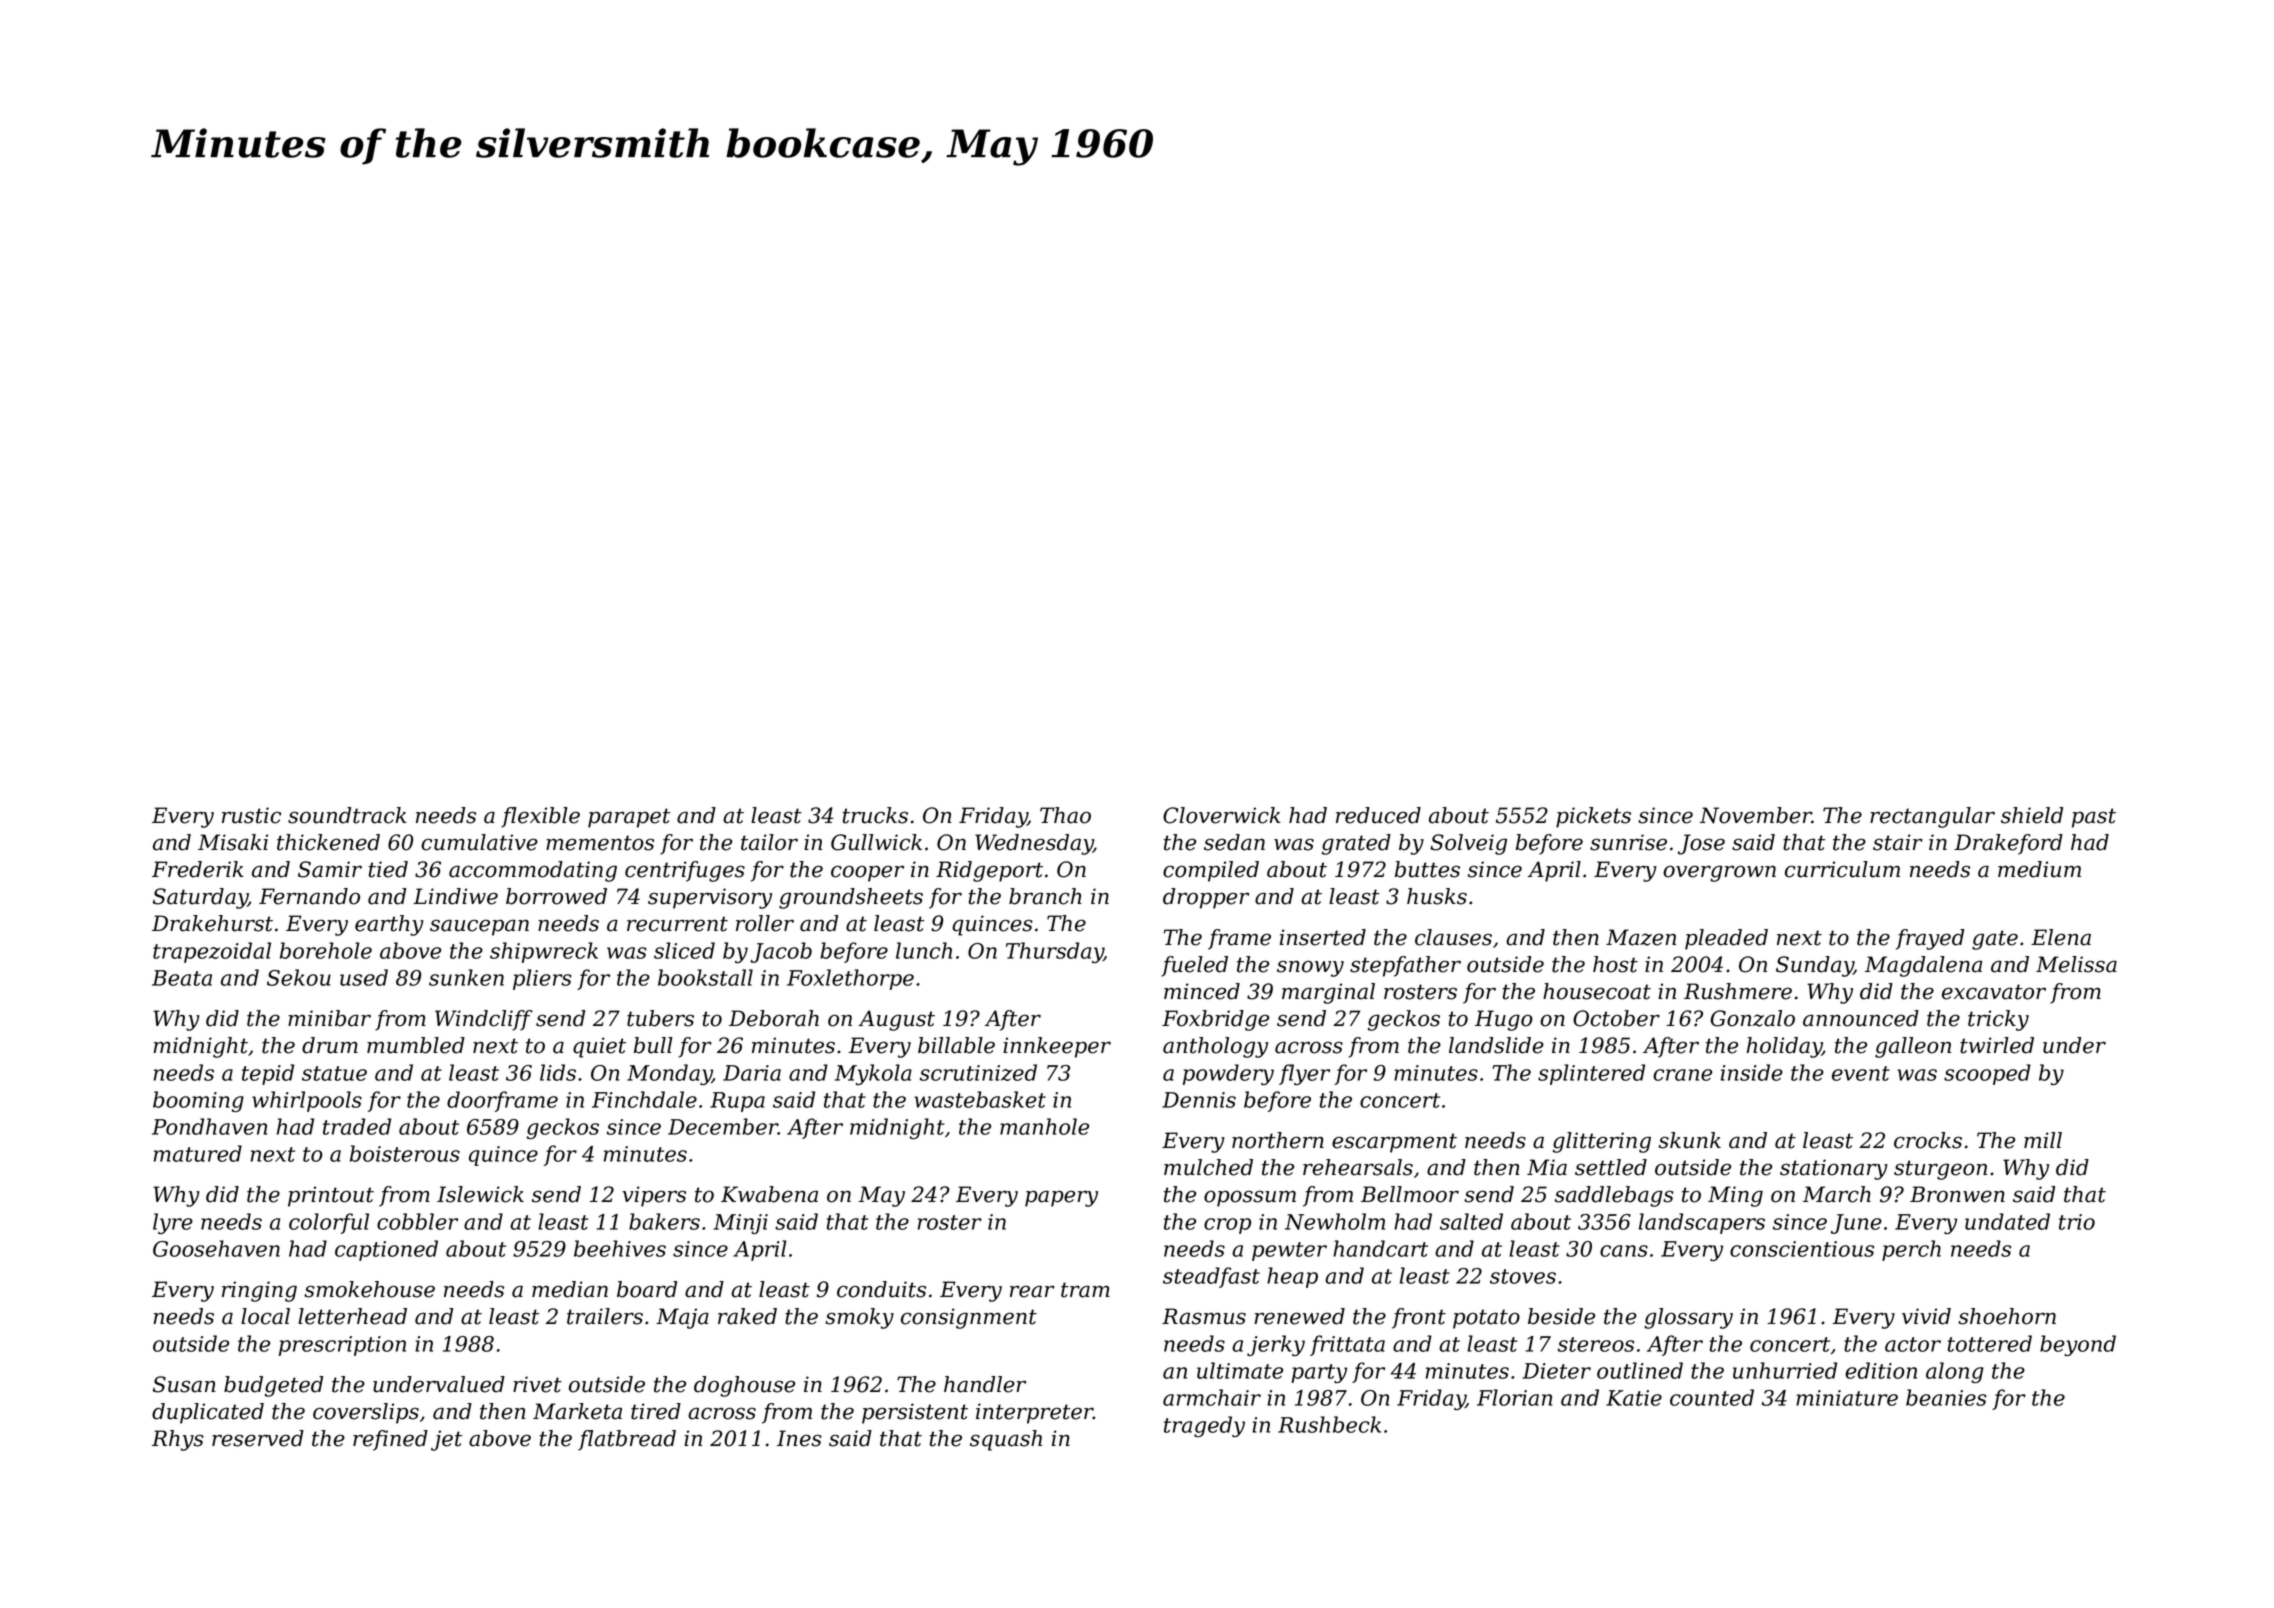 This screenshot has height=1608, width=2274. I want to click on jerky, so click(1276, 1345).
